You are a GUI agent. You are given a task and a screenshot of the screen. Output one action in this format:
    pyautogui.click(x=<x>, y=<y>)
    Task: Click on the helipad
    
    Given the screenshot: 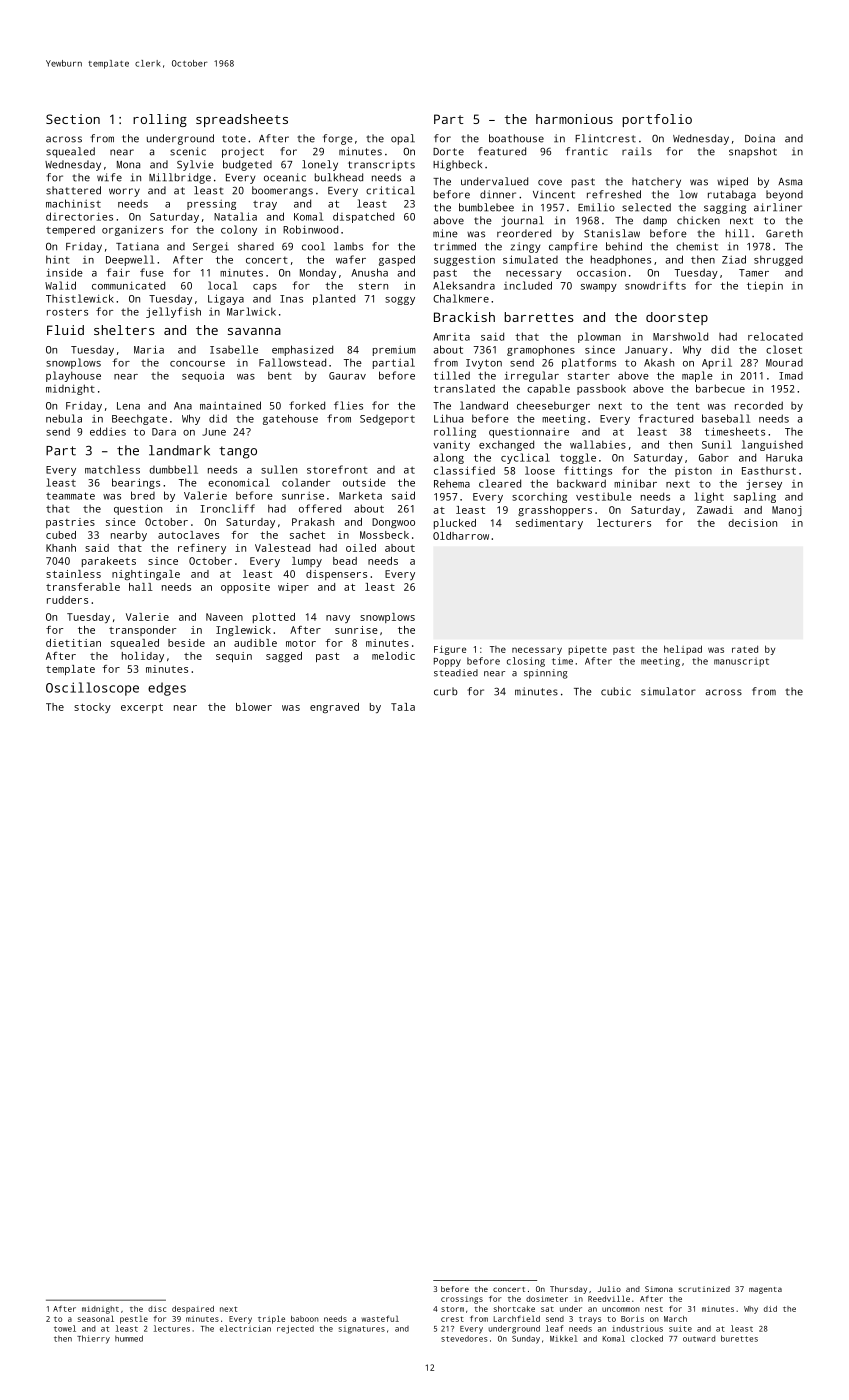 What is the action you would take?
    pyautogui.click(x=683, y=650)
